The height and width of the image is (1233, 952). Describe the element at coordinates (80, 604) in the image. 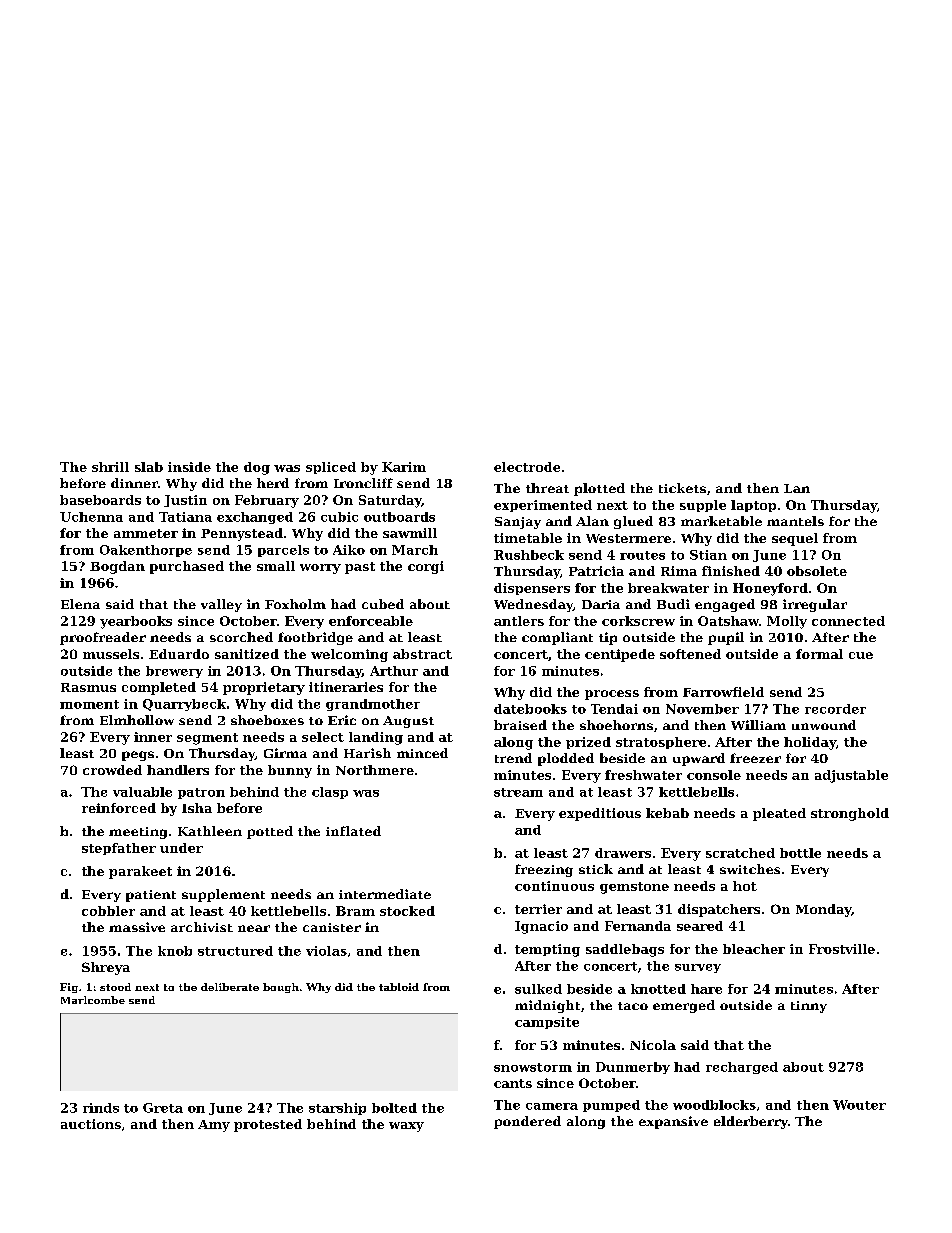

I see `Elena` at that location.
